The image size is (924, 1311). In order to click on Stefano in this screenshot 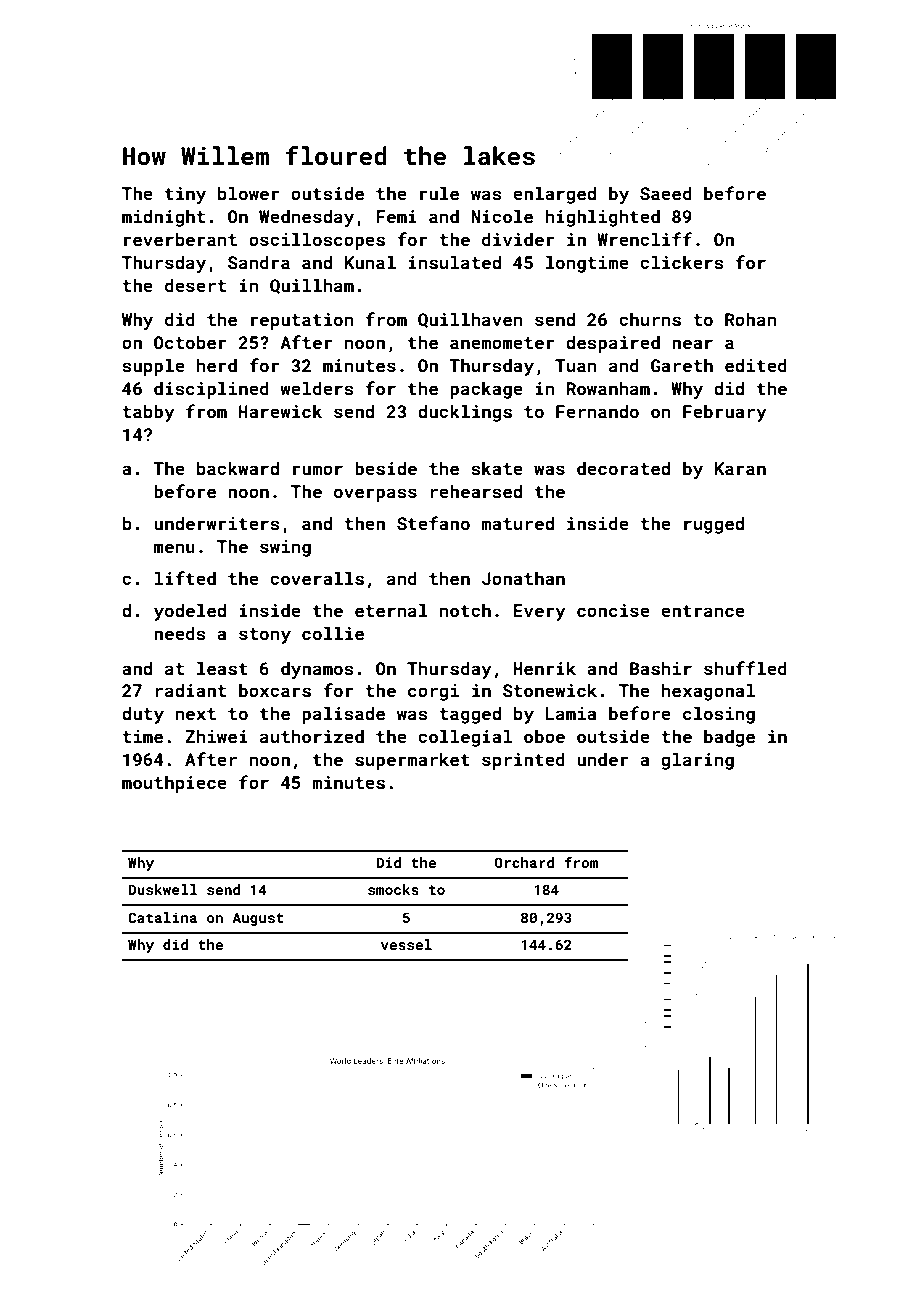, I will do `click(433, 523)`.
